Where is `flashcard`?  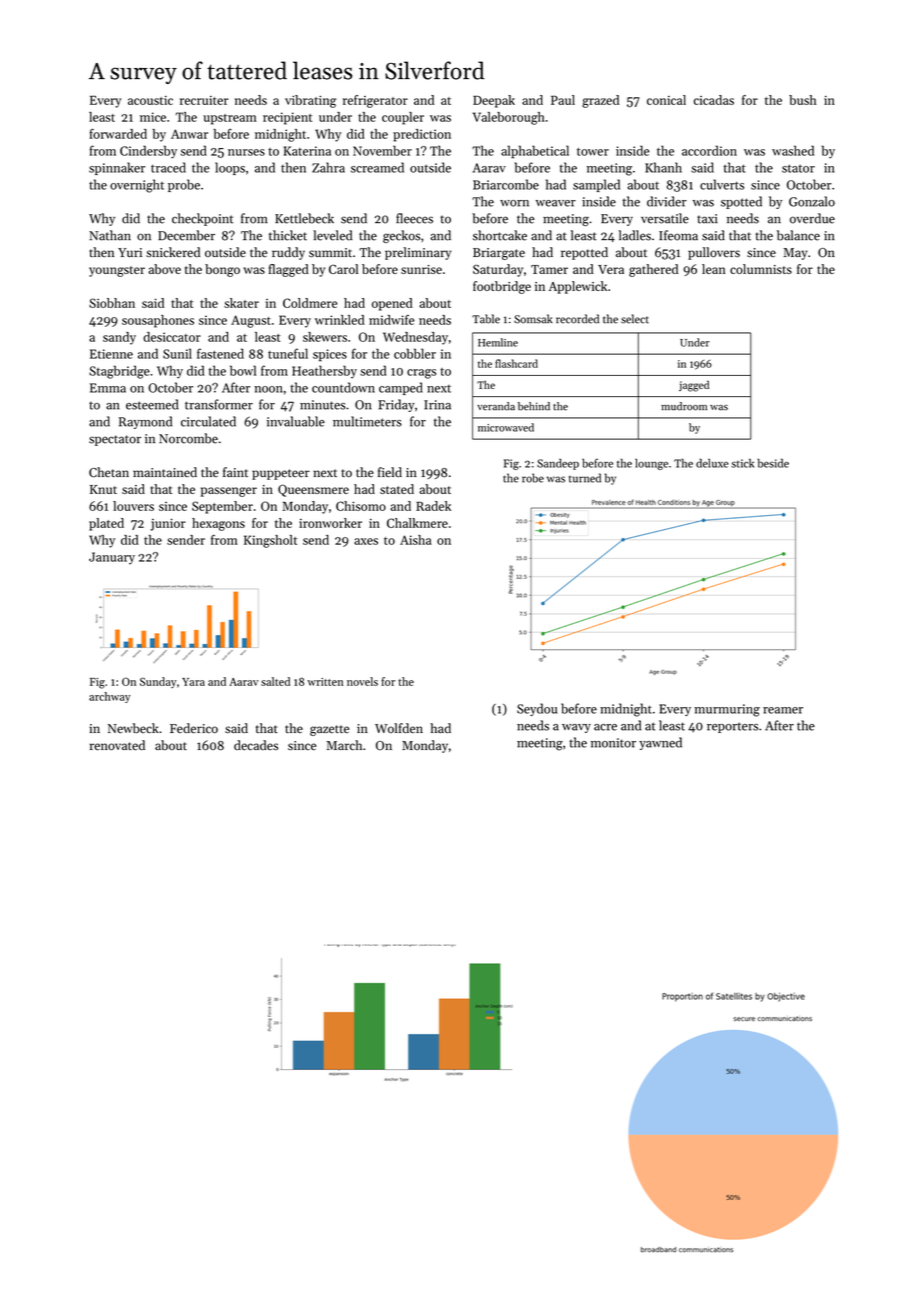
flashcard is located at coordinates (516, 363).
